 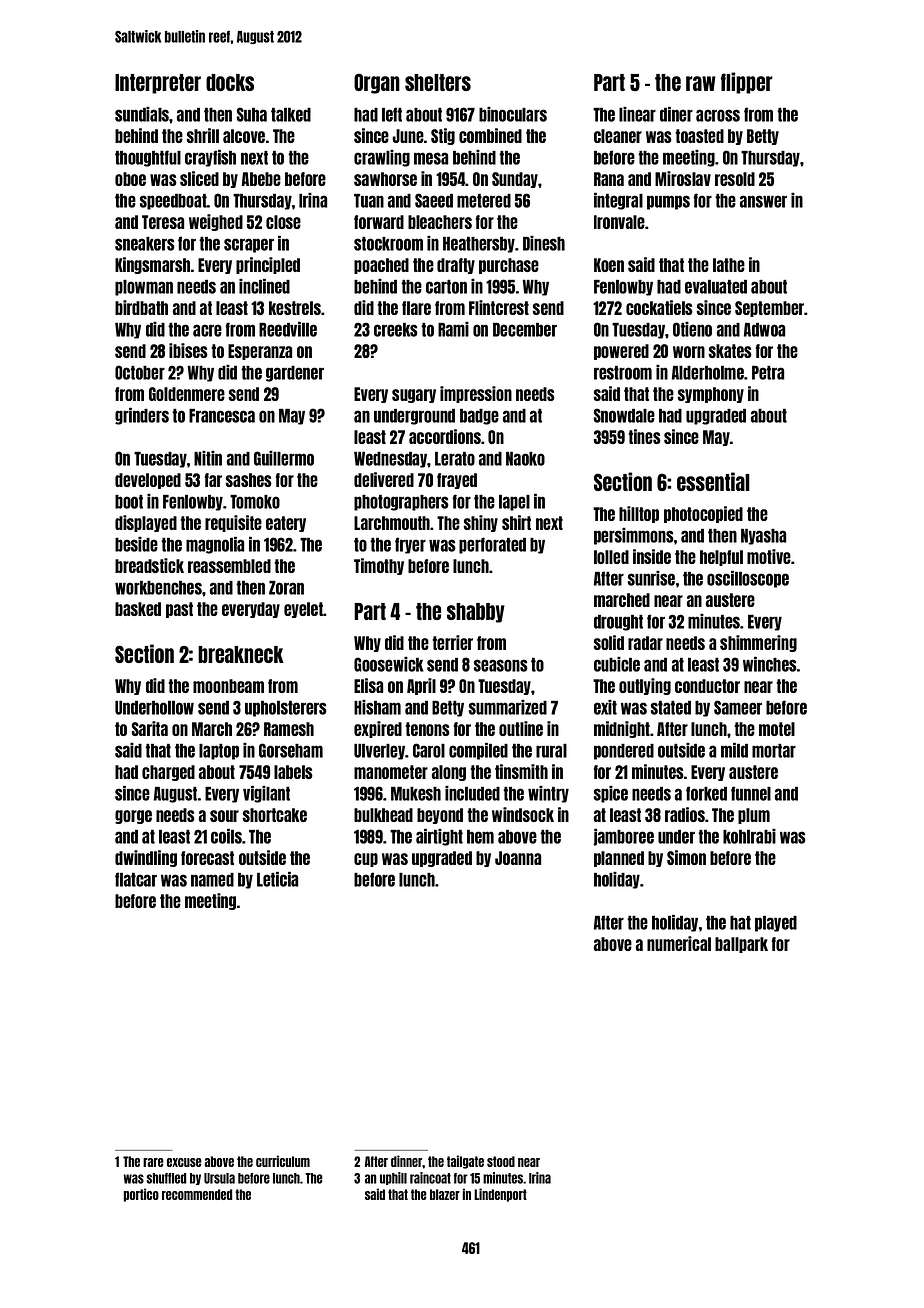 I want to click on conductor, so click(x=707, y=686).
